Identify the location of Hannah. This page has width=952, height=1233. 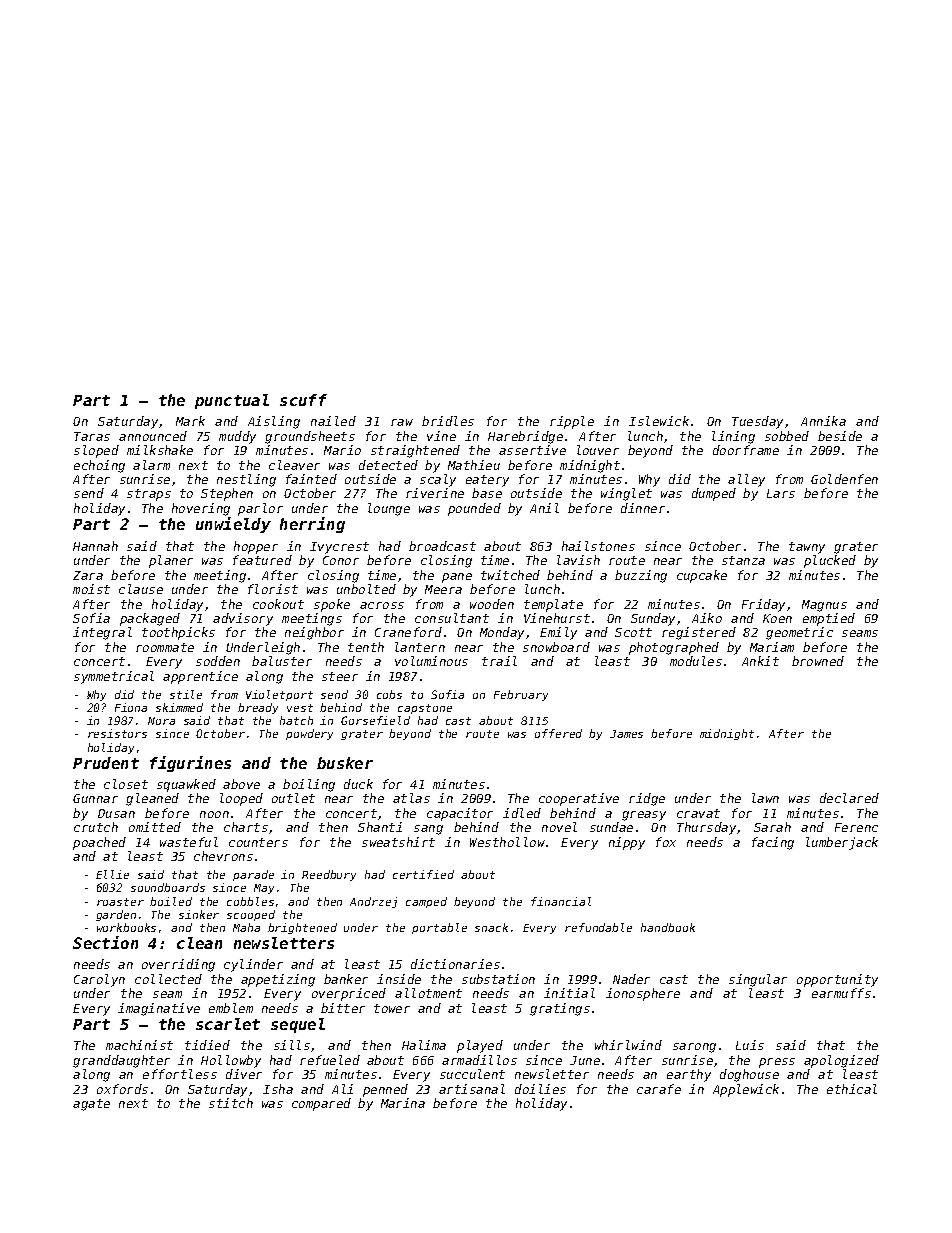
(95, 546).
